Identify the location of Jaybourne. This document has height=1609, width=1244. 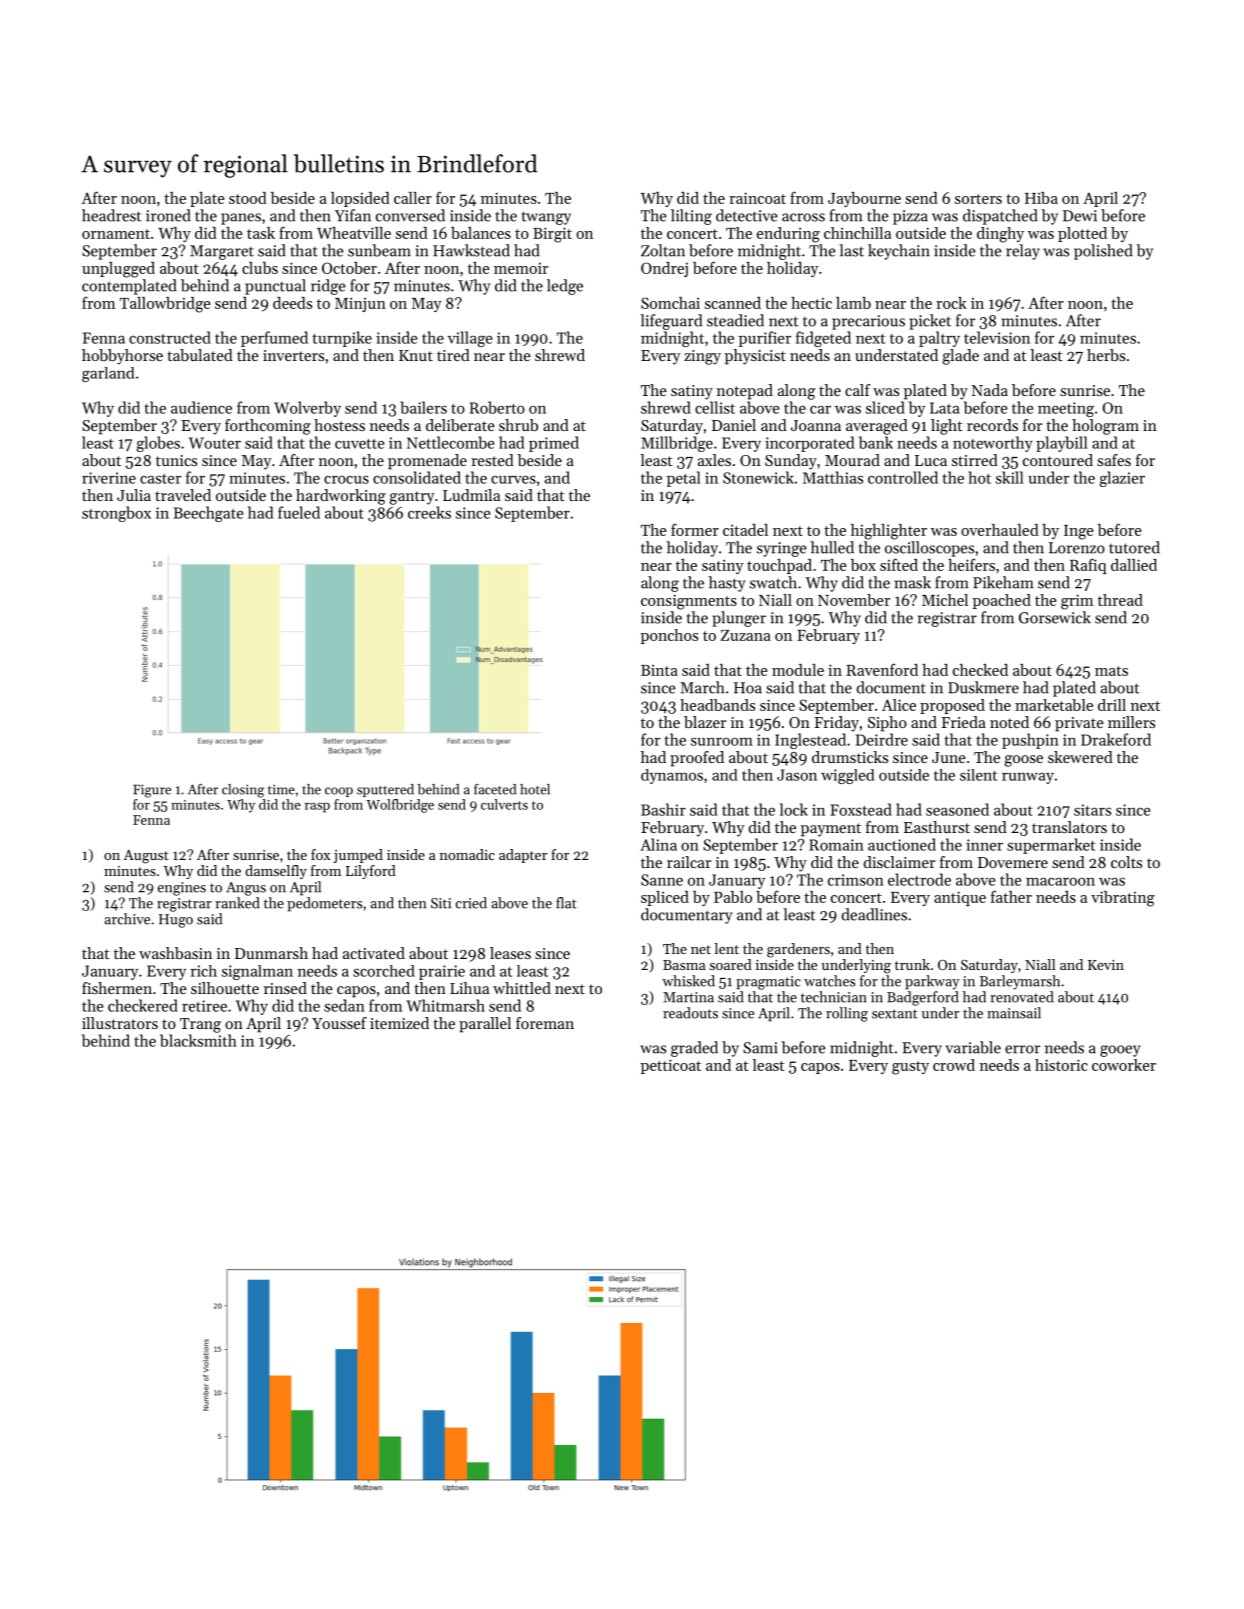
(864, 199).
